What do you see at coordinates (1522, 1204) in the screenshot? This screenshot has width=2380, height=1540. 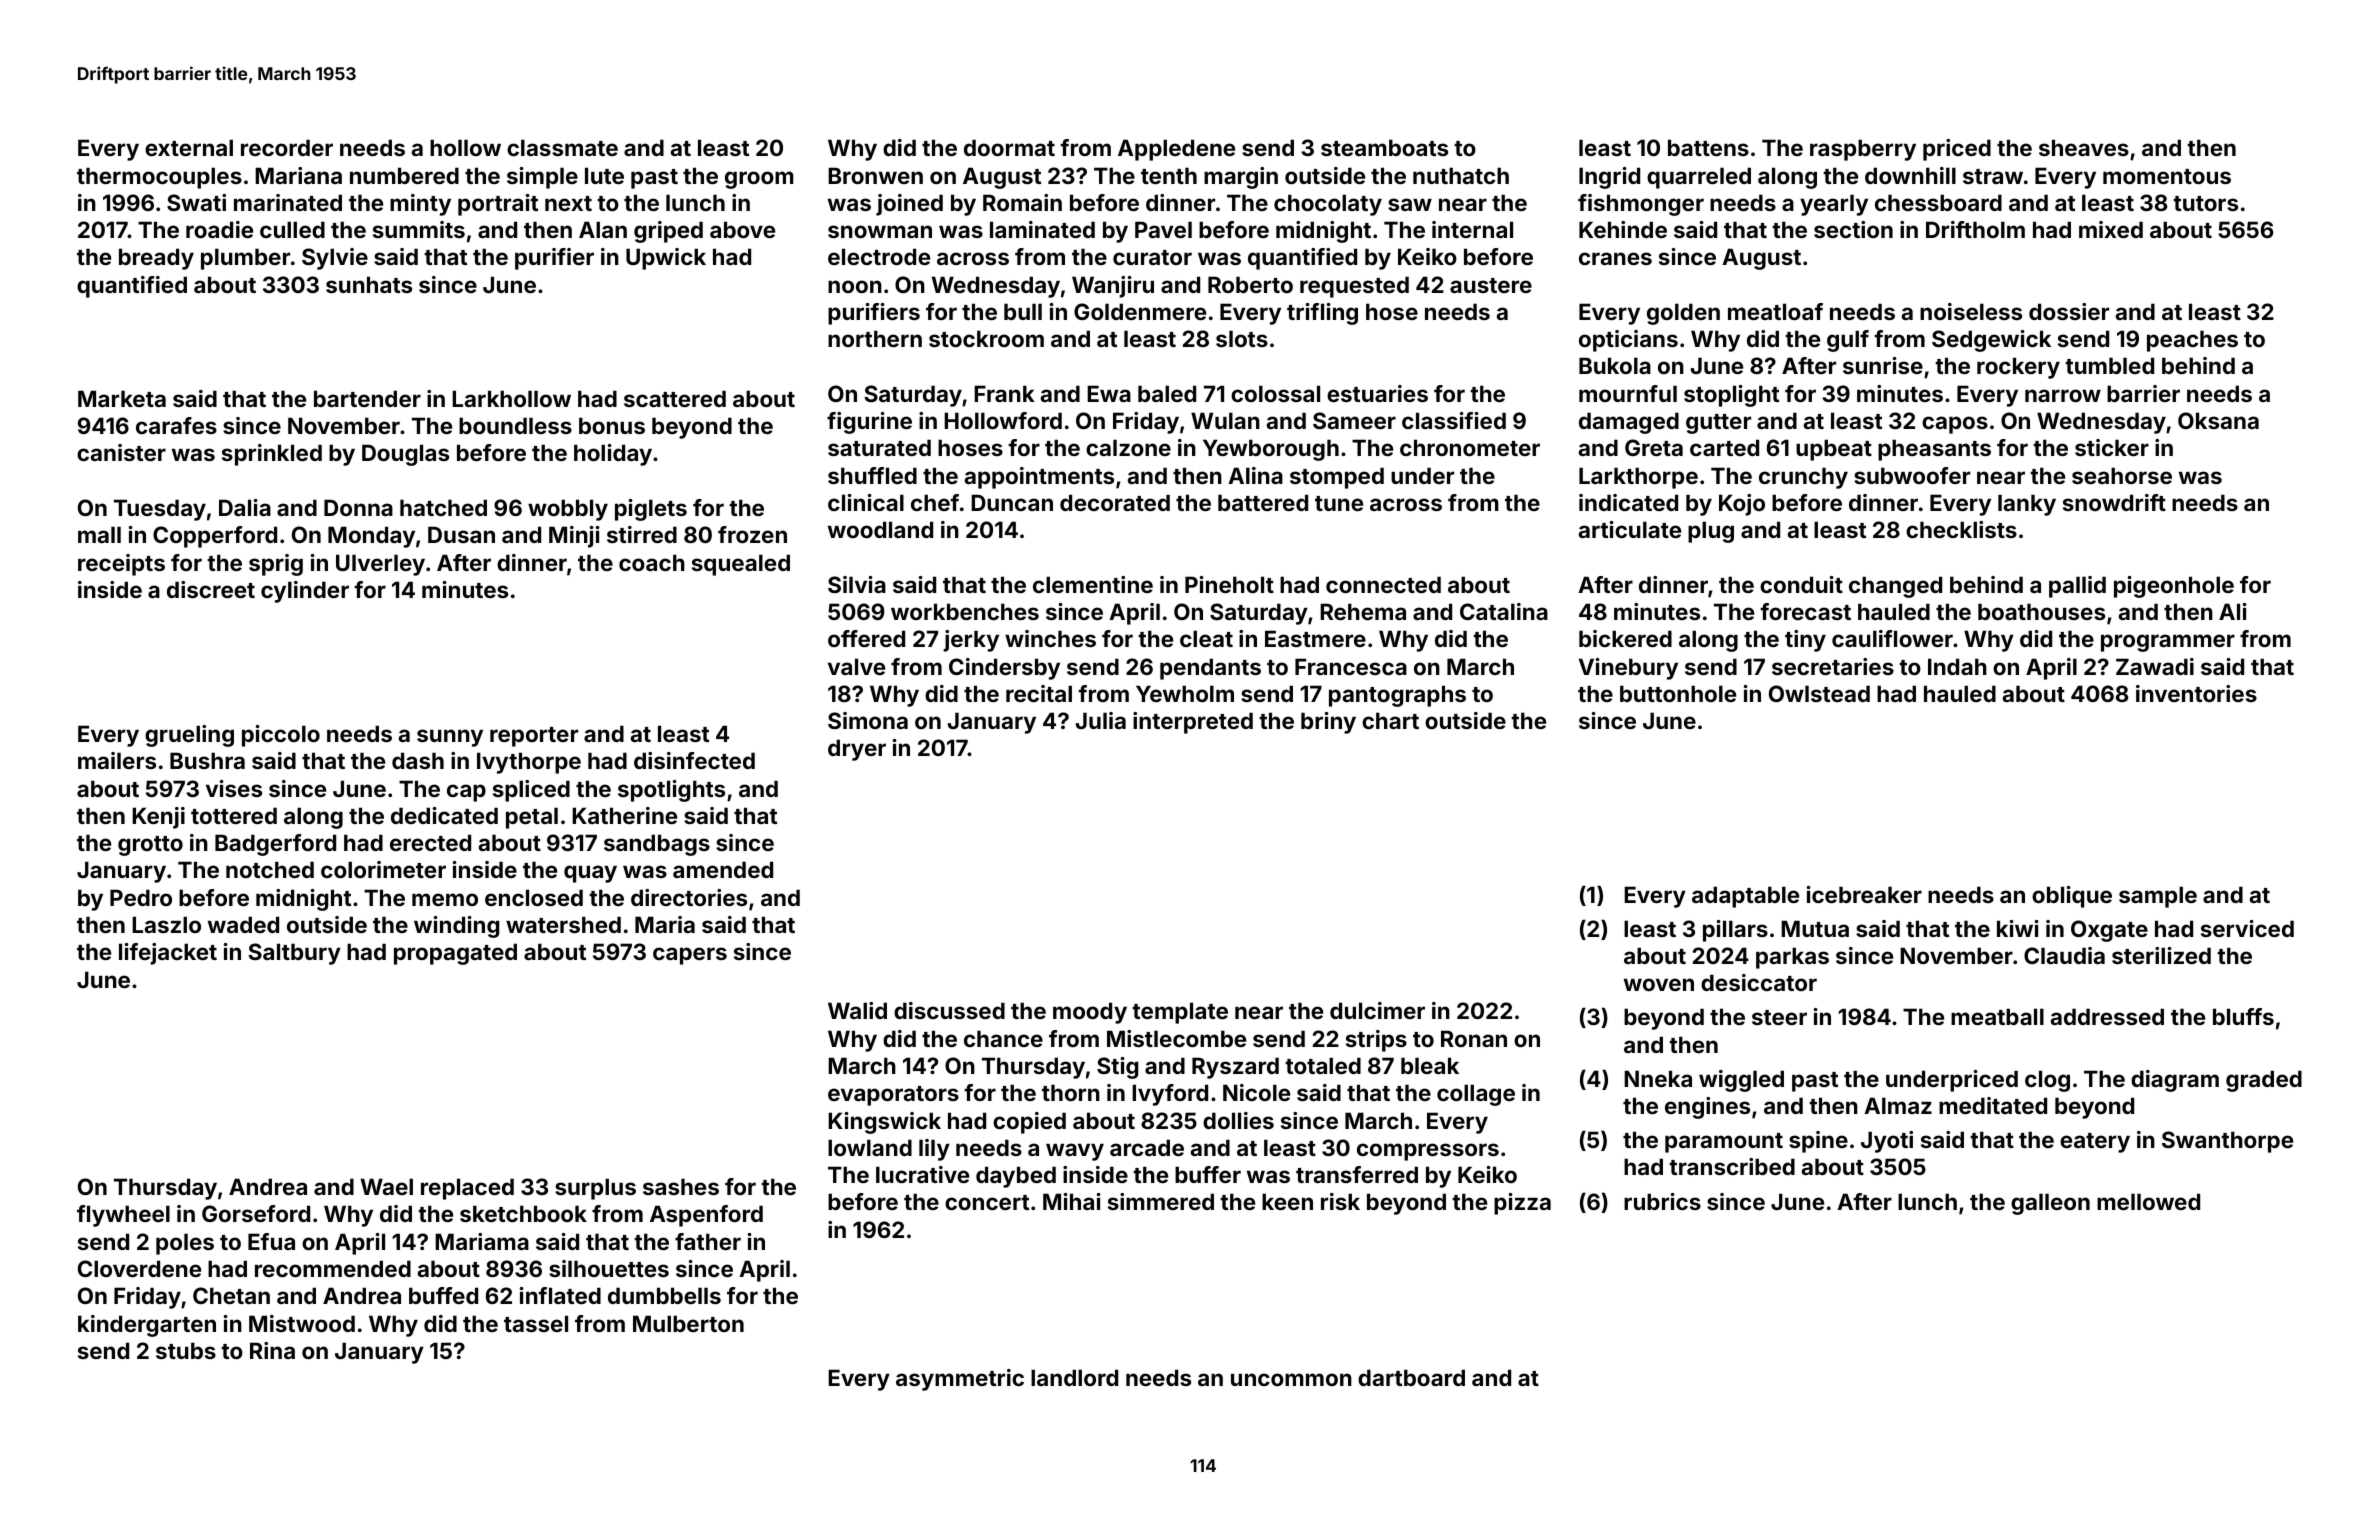 I see `pizza` at bounding box center [1522, 1204].
